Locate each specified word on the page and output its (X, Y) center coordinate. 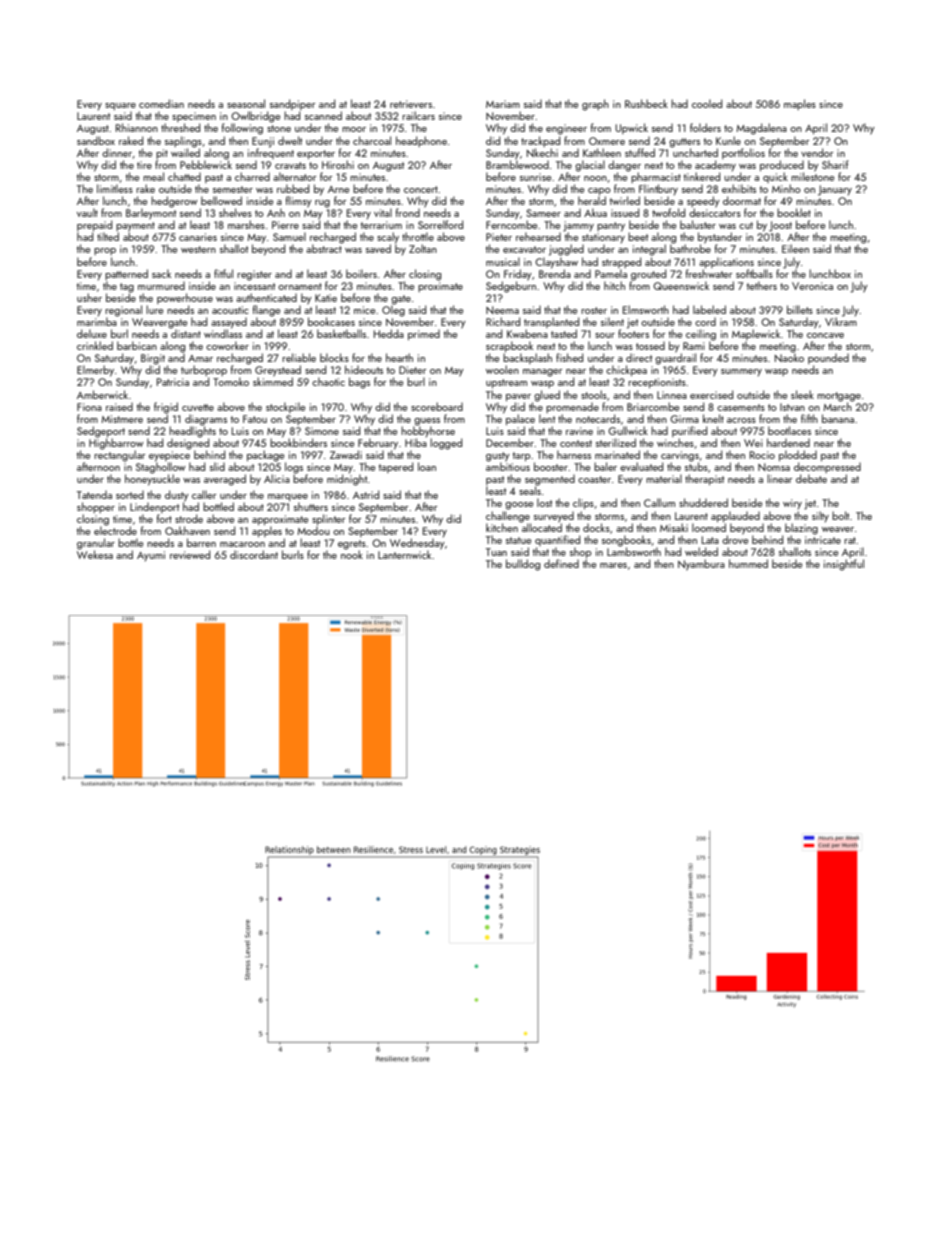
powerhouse (185, 298)
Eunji (263, 142)
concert (421, 189)
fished (569, 357)
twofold (668, 212)
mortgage (839, 397)
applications (726, 262)
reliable (299, 357)
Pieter (499, 237)
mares (613, 565)
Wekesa (95, 554)
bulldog (523, 565)
